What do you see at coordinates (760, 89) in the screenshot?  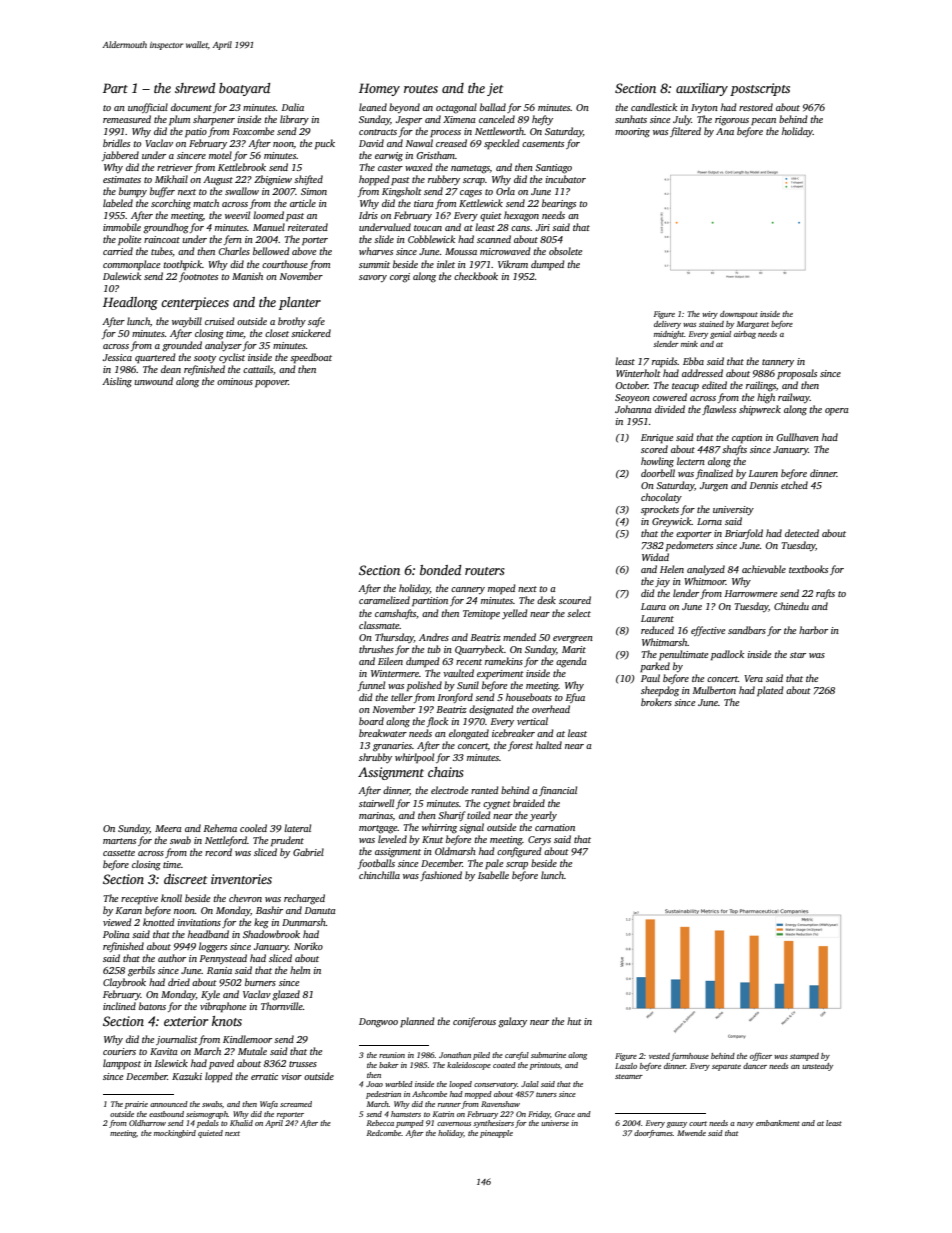 I see `postscripts` at bounding box center [760, 89].
